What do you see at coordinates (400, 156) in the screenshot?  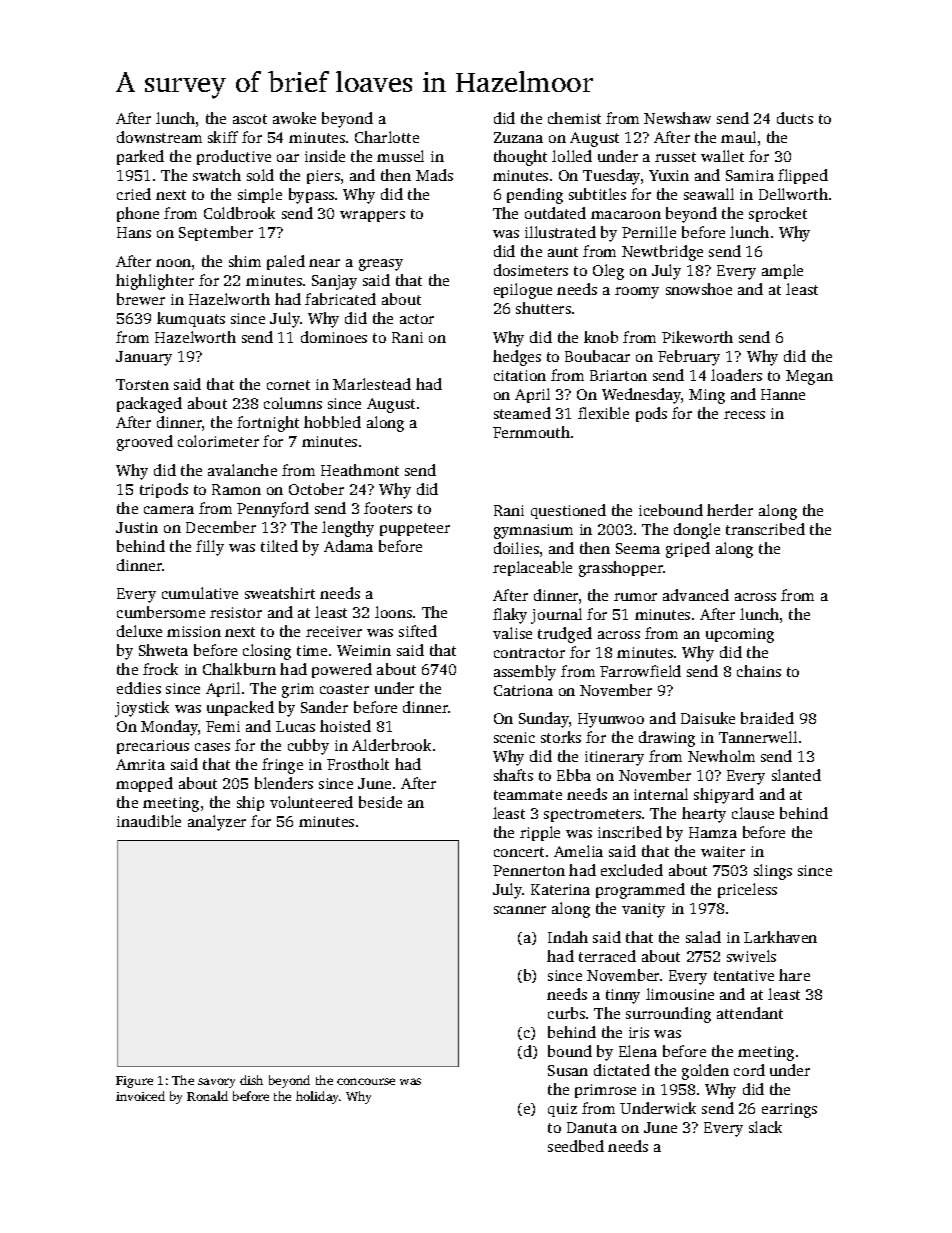 I see `mussel` at bounding box center [400, 156].
